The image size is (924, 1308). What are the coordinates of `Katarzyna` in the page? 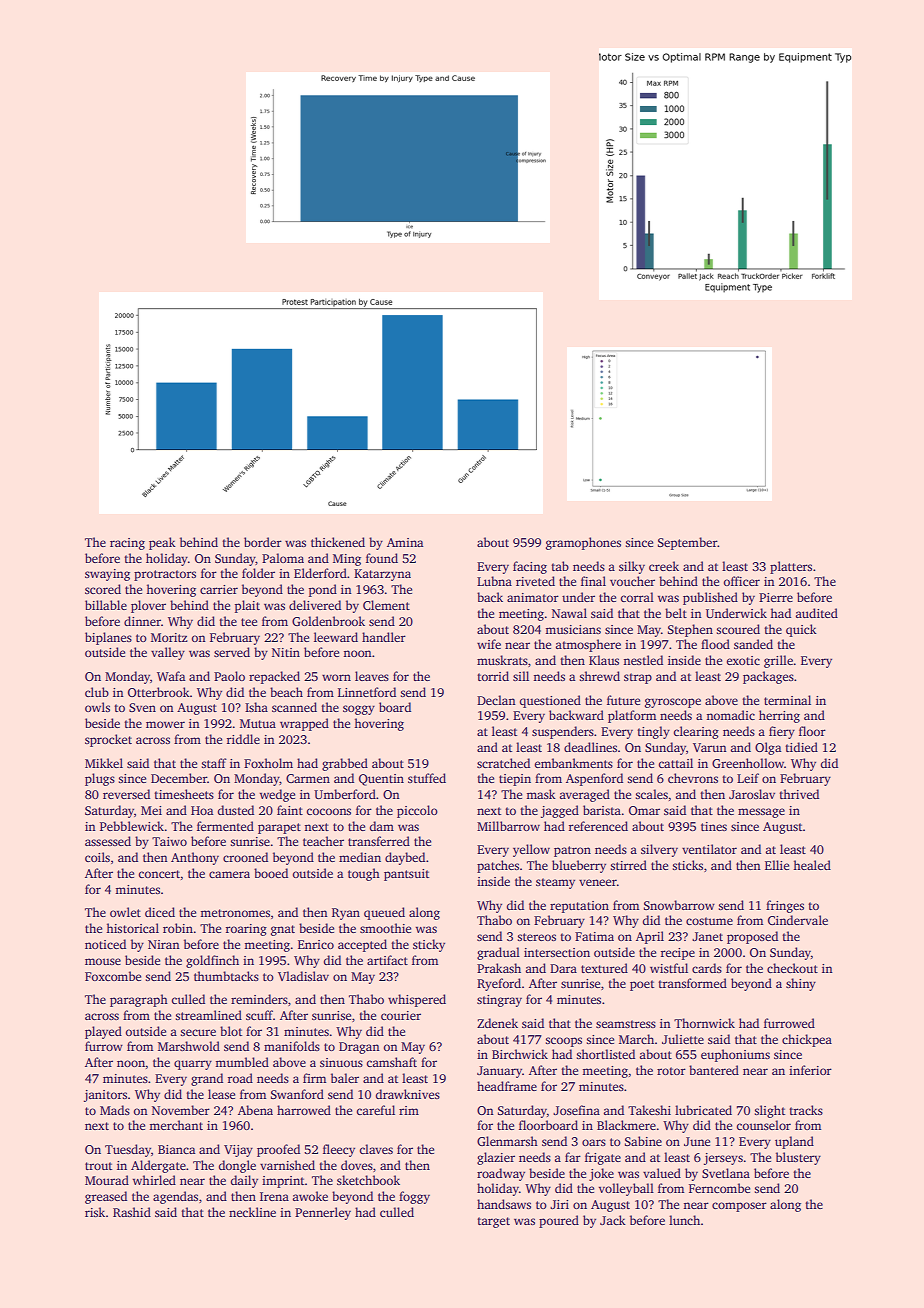 It's located at (382, 575).
